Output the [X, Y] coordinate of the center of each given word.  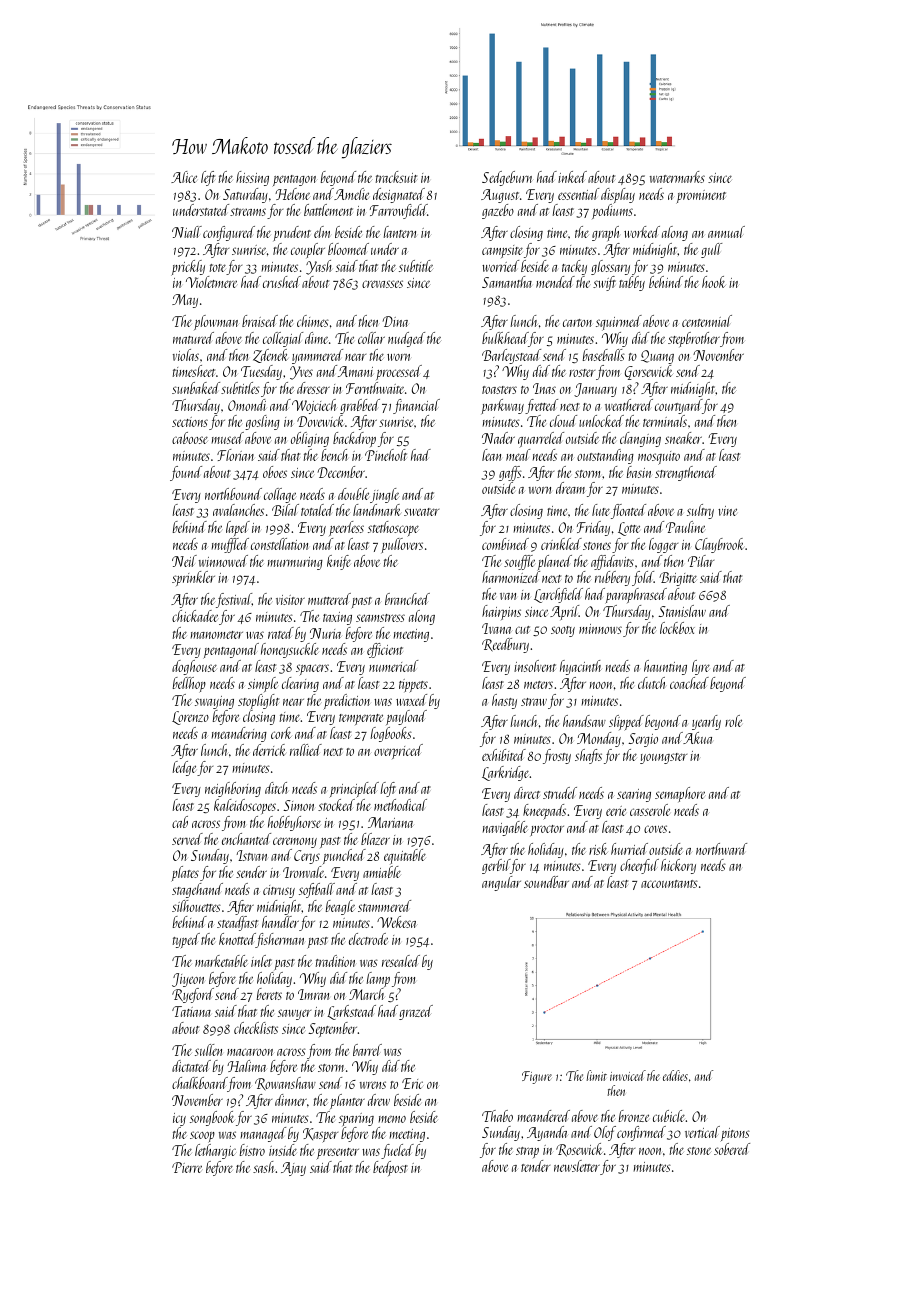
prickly [188, 268]
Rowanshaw [285, 1084]
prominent [701, 197]
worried [500, 266]
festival [234, 600]
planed [554, 563]
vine [727, 511]
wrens [373, 1085]
